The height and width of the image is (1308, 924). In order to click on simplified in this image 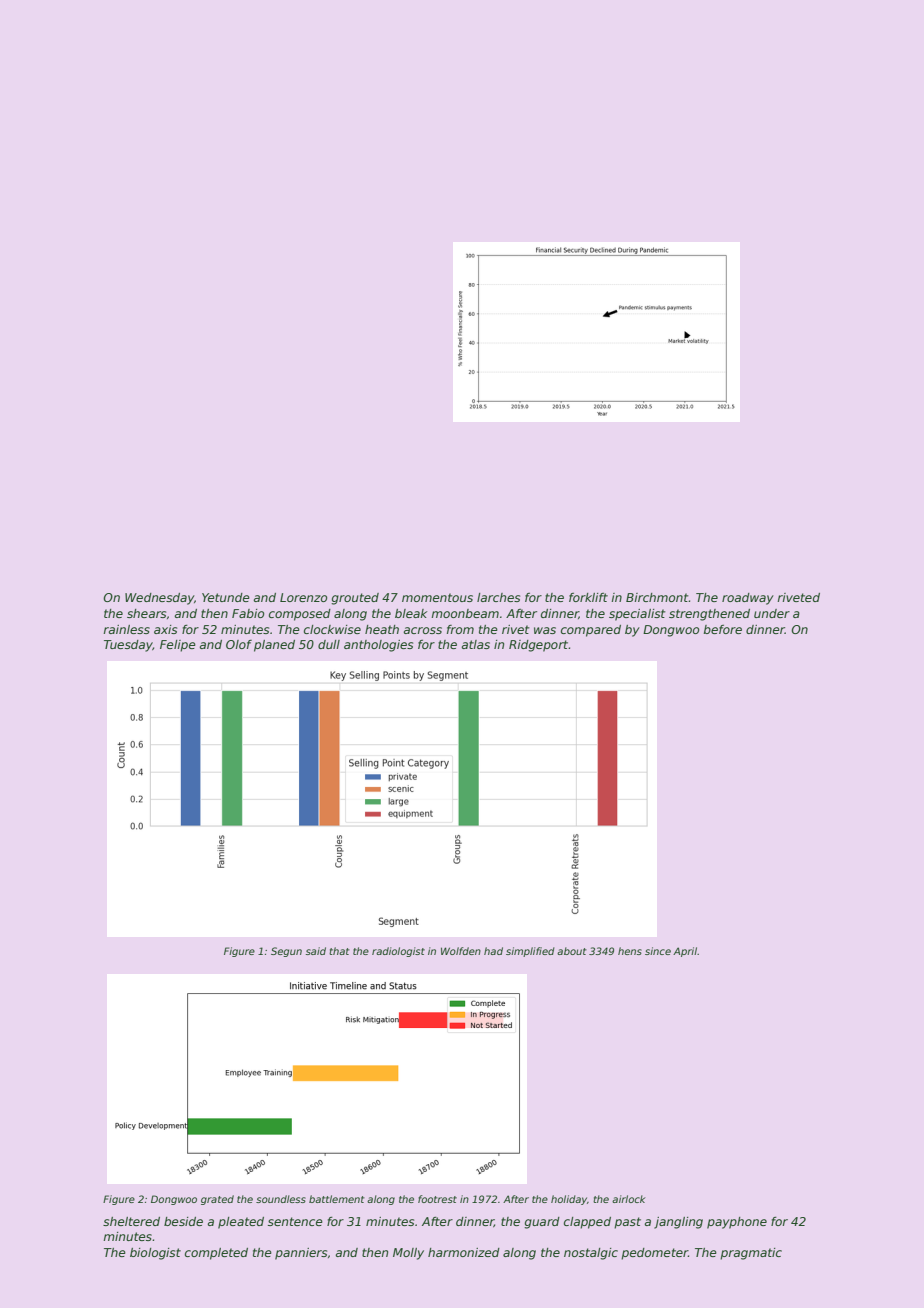, I will do `click(530, 952)`.
